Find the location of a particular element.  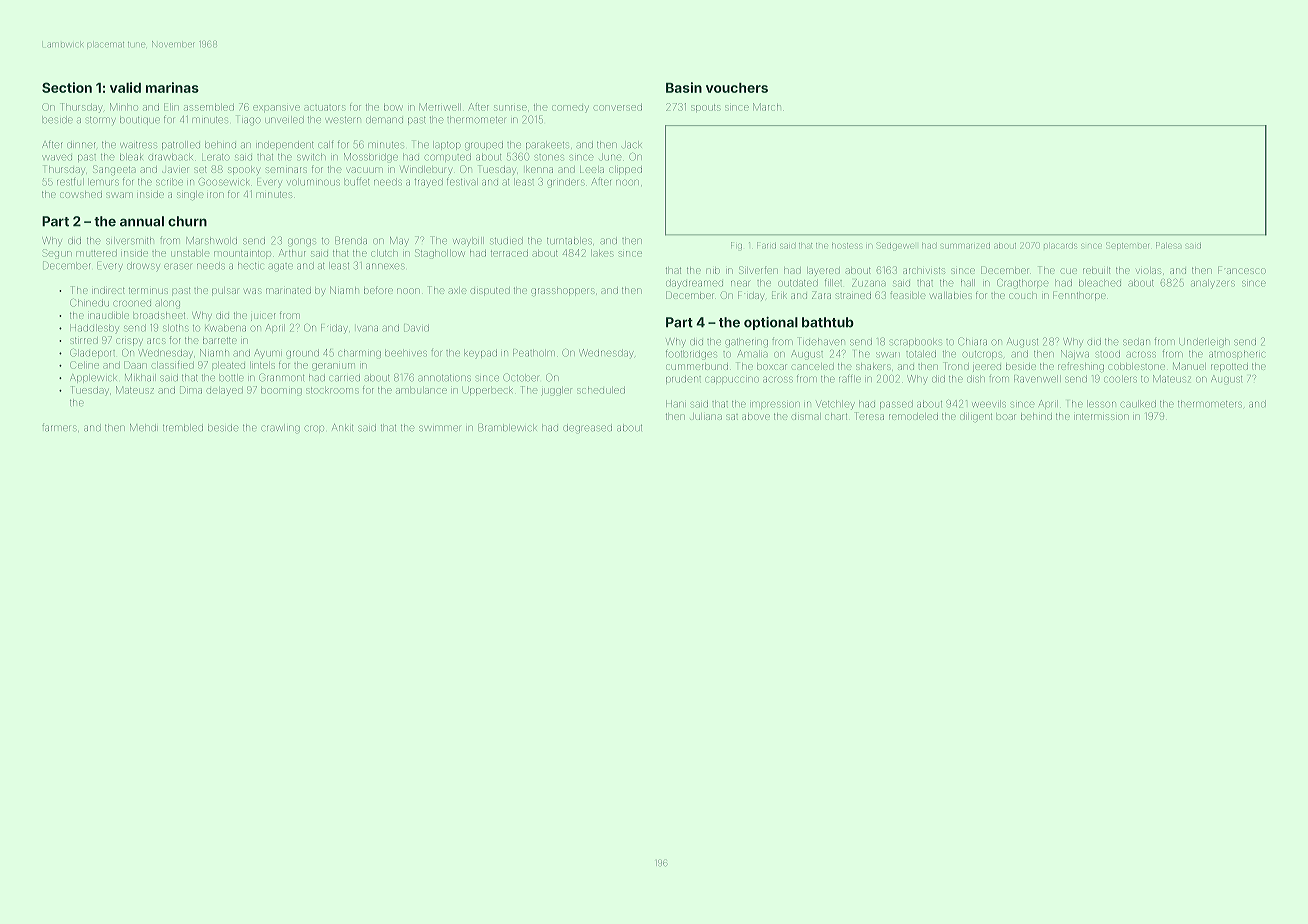

intermission is located at coordinates (1102, 417).
